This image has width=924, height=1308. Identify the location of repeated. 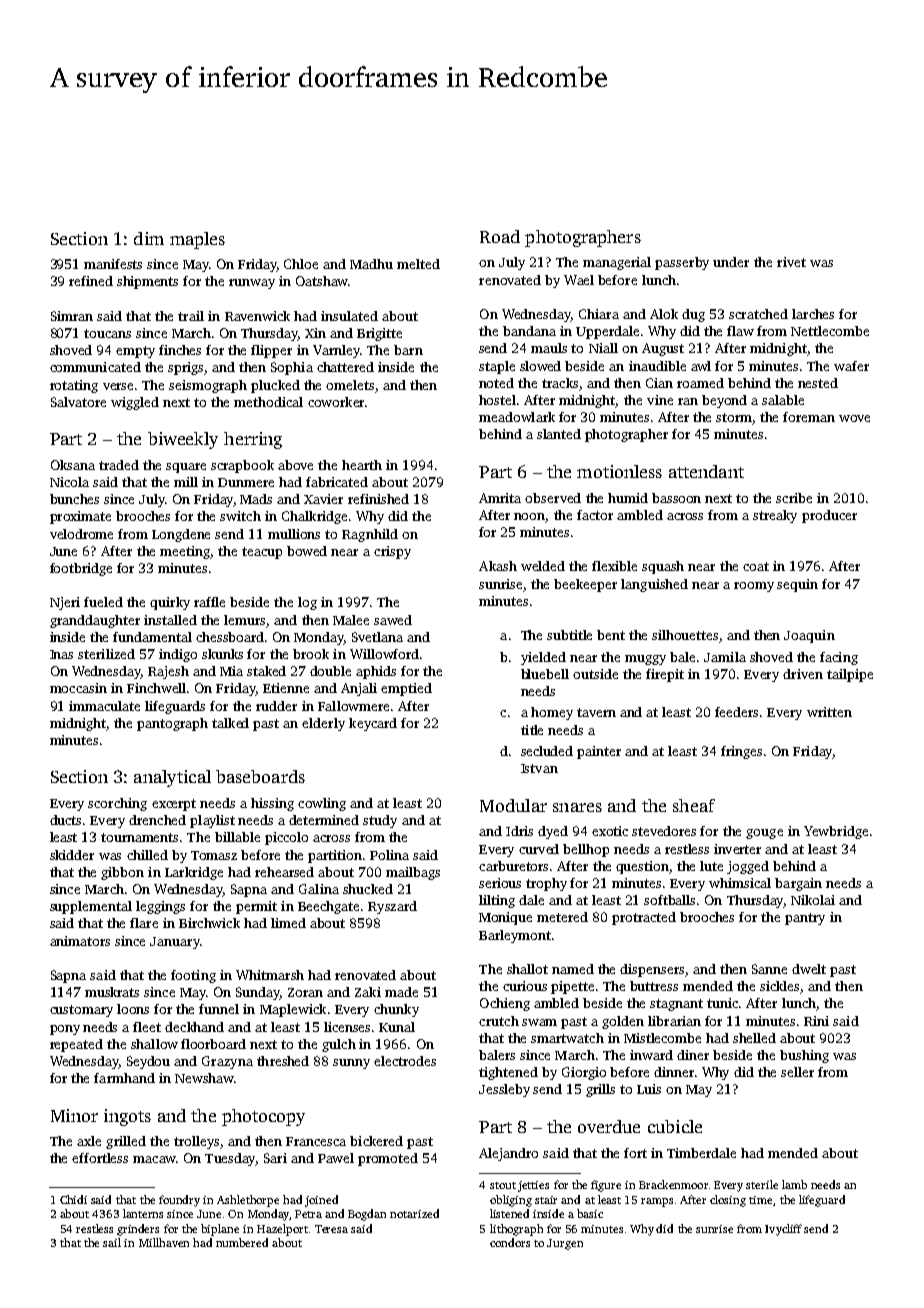
(76, 1045).
